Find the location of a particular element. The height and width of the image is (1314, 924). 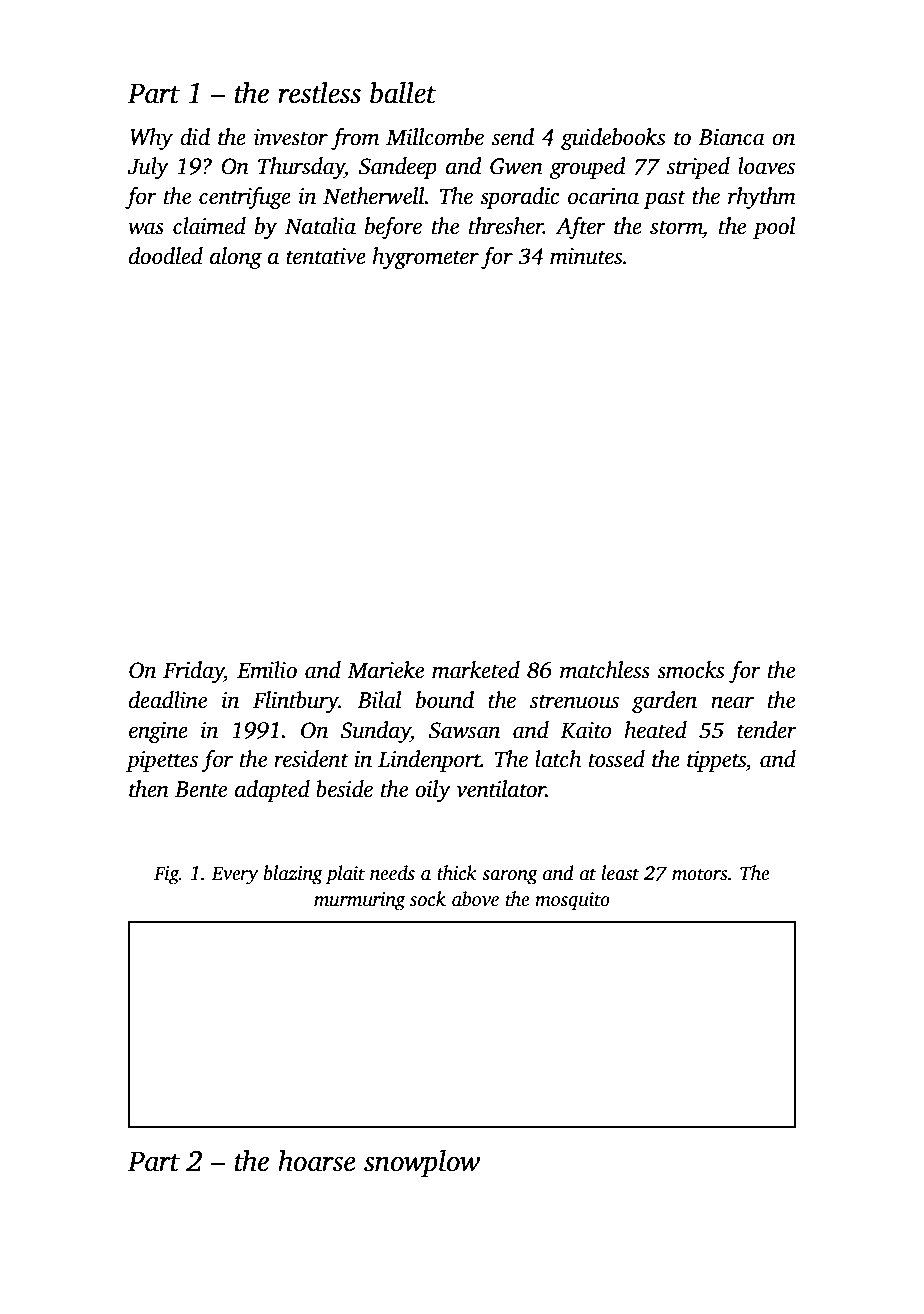

tentative is located at coordinates (326, 256).
